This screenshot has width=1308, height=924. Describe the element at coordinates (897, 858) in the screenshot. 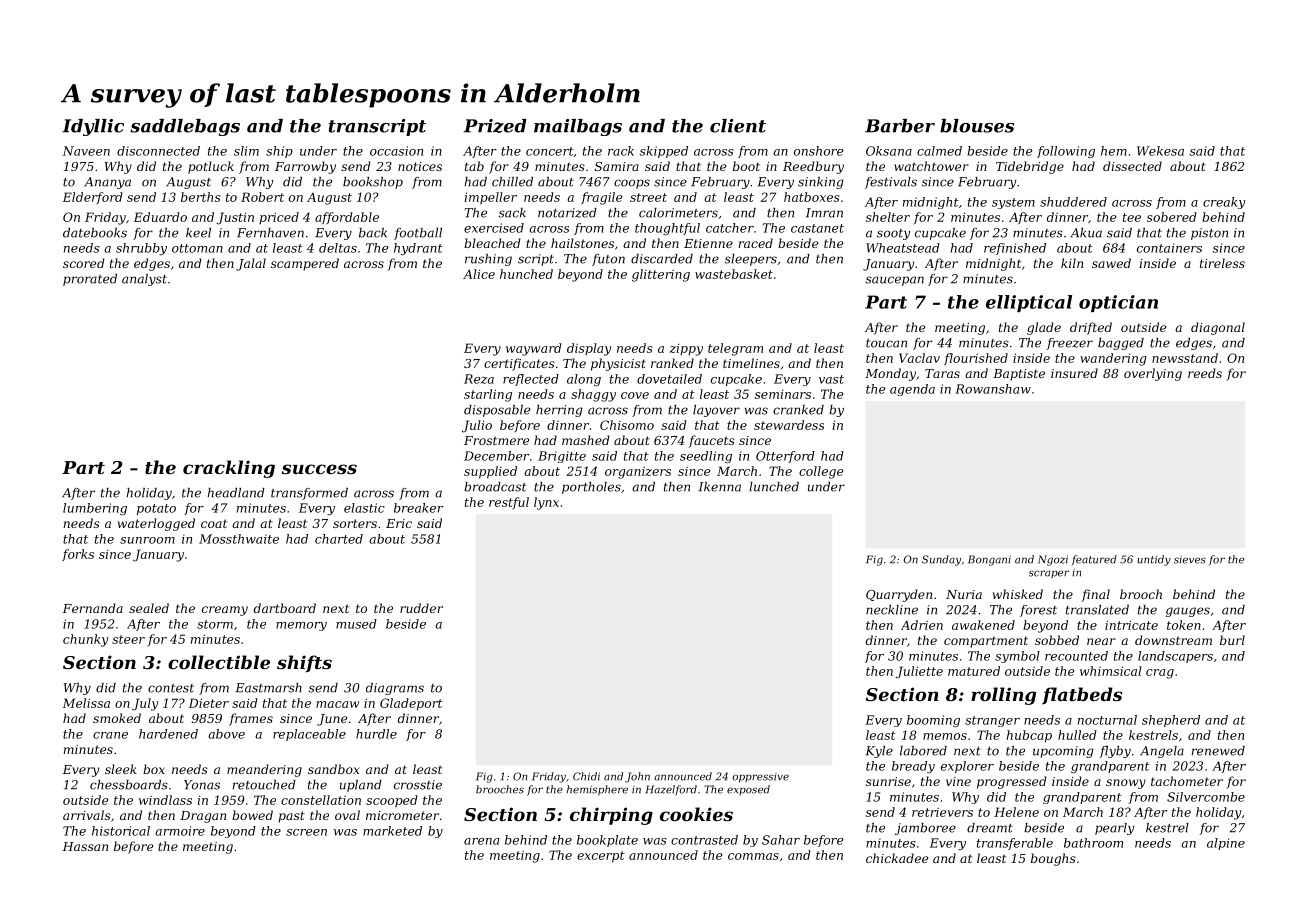

I see `chickadee` at that location.
